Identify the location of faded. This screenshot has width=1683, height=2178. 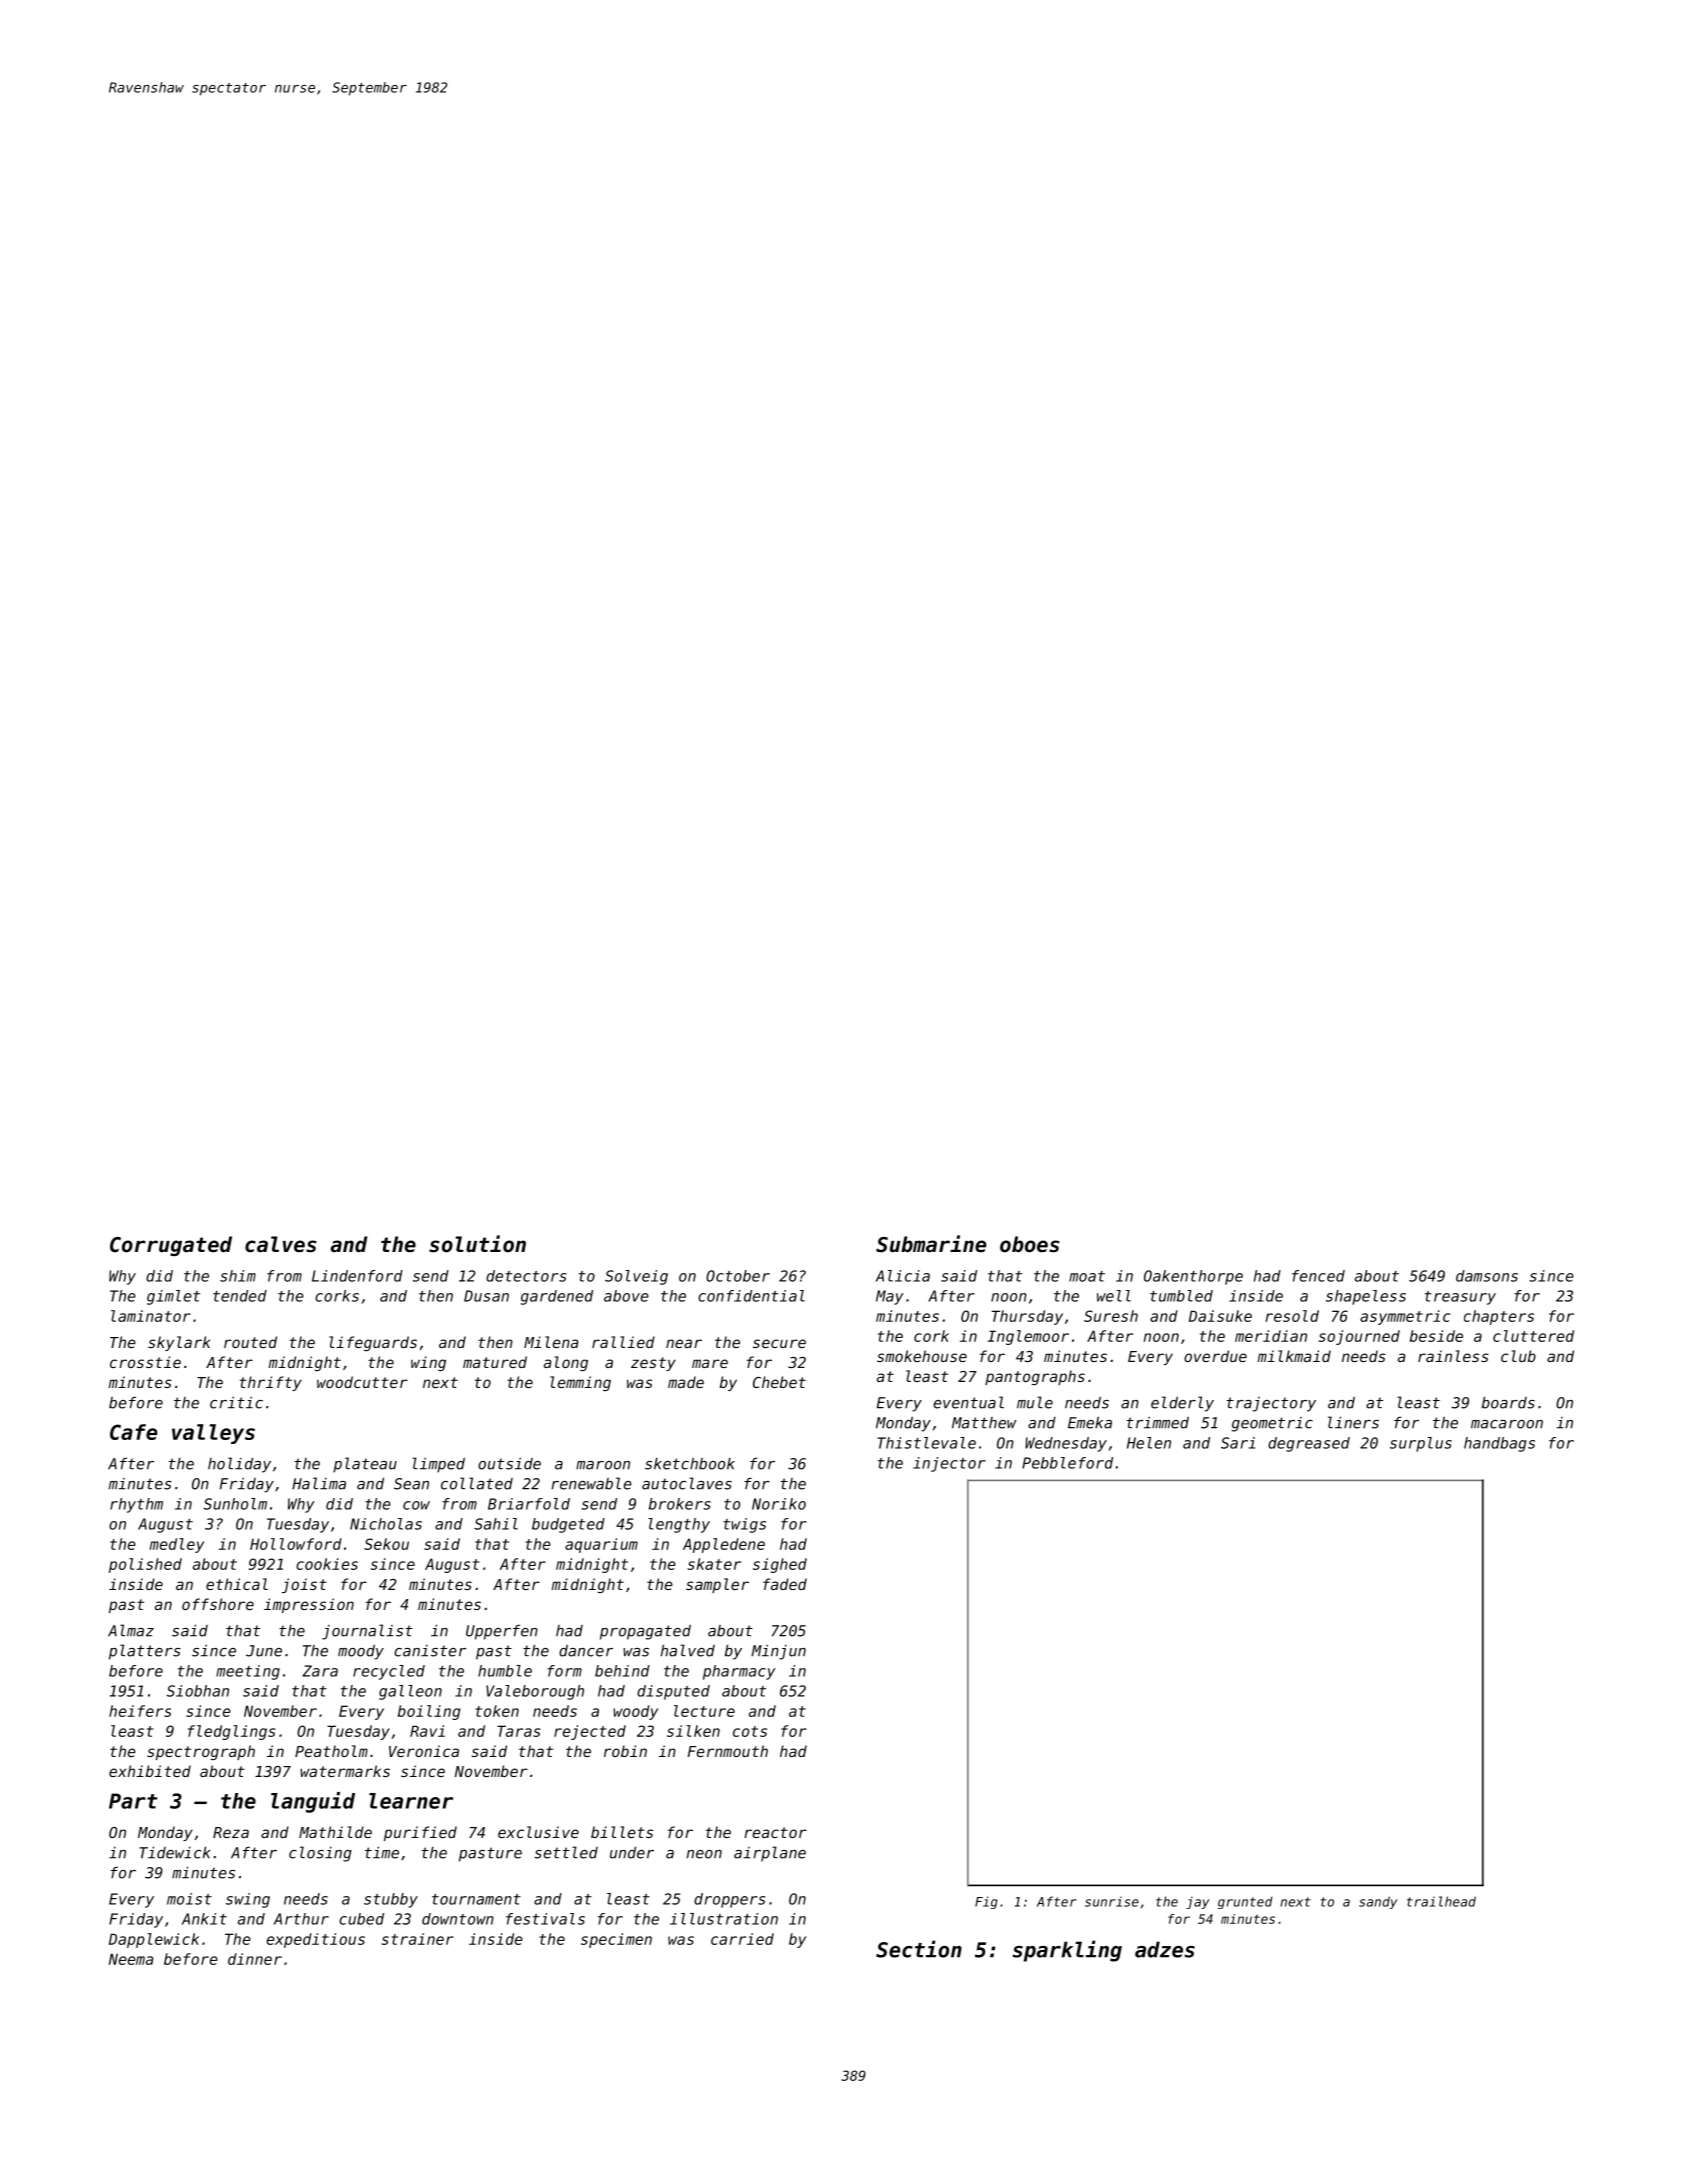
(785, 1584).
